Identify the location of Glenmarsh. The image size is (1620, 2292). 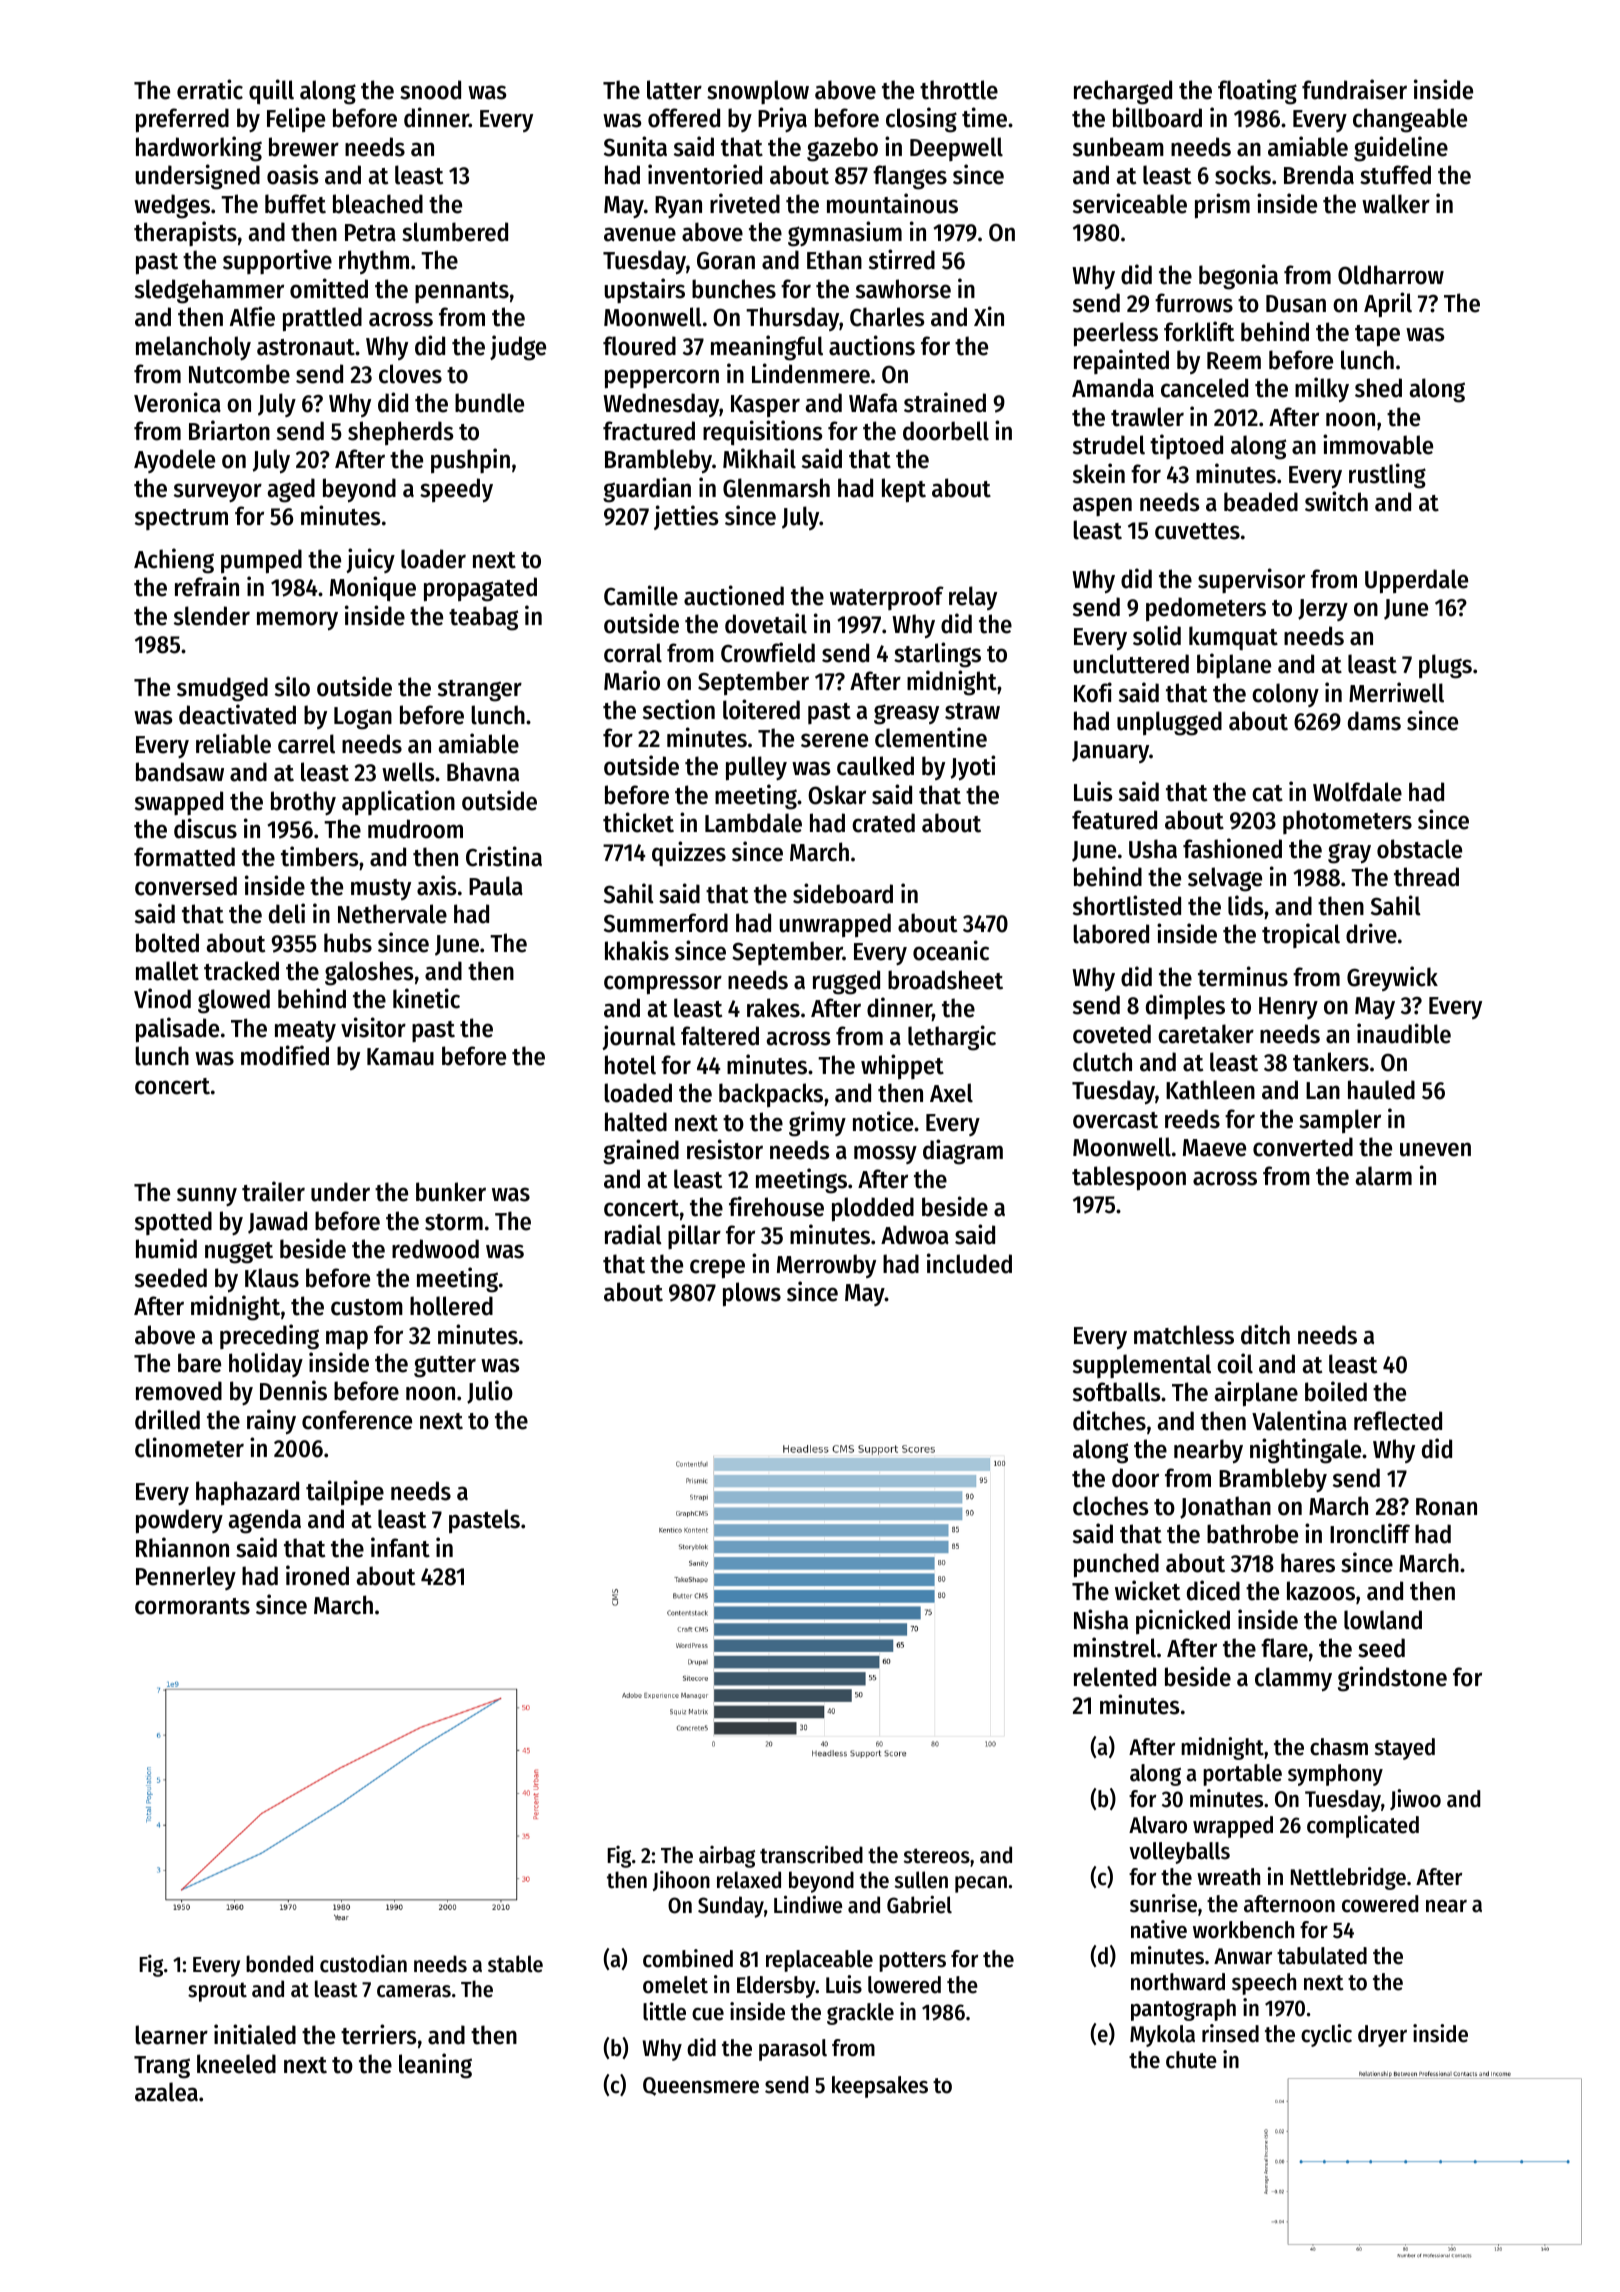
(776, 488).
